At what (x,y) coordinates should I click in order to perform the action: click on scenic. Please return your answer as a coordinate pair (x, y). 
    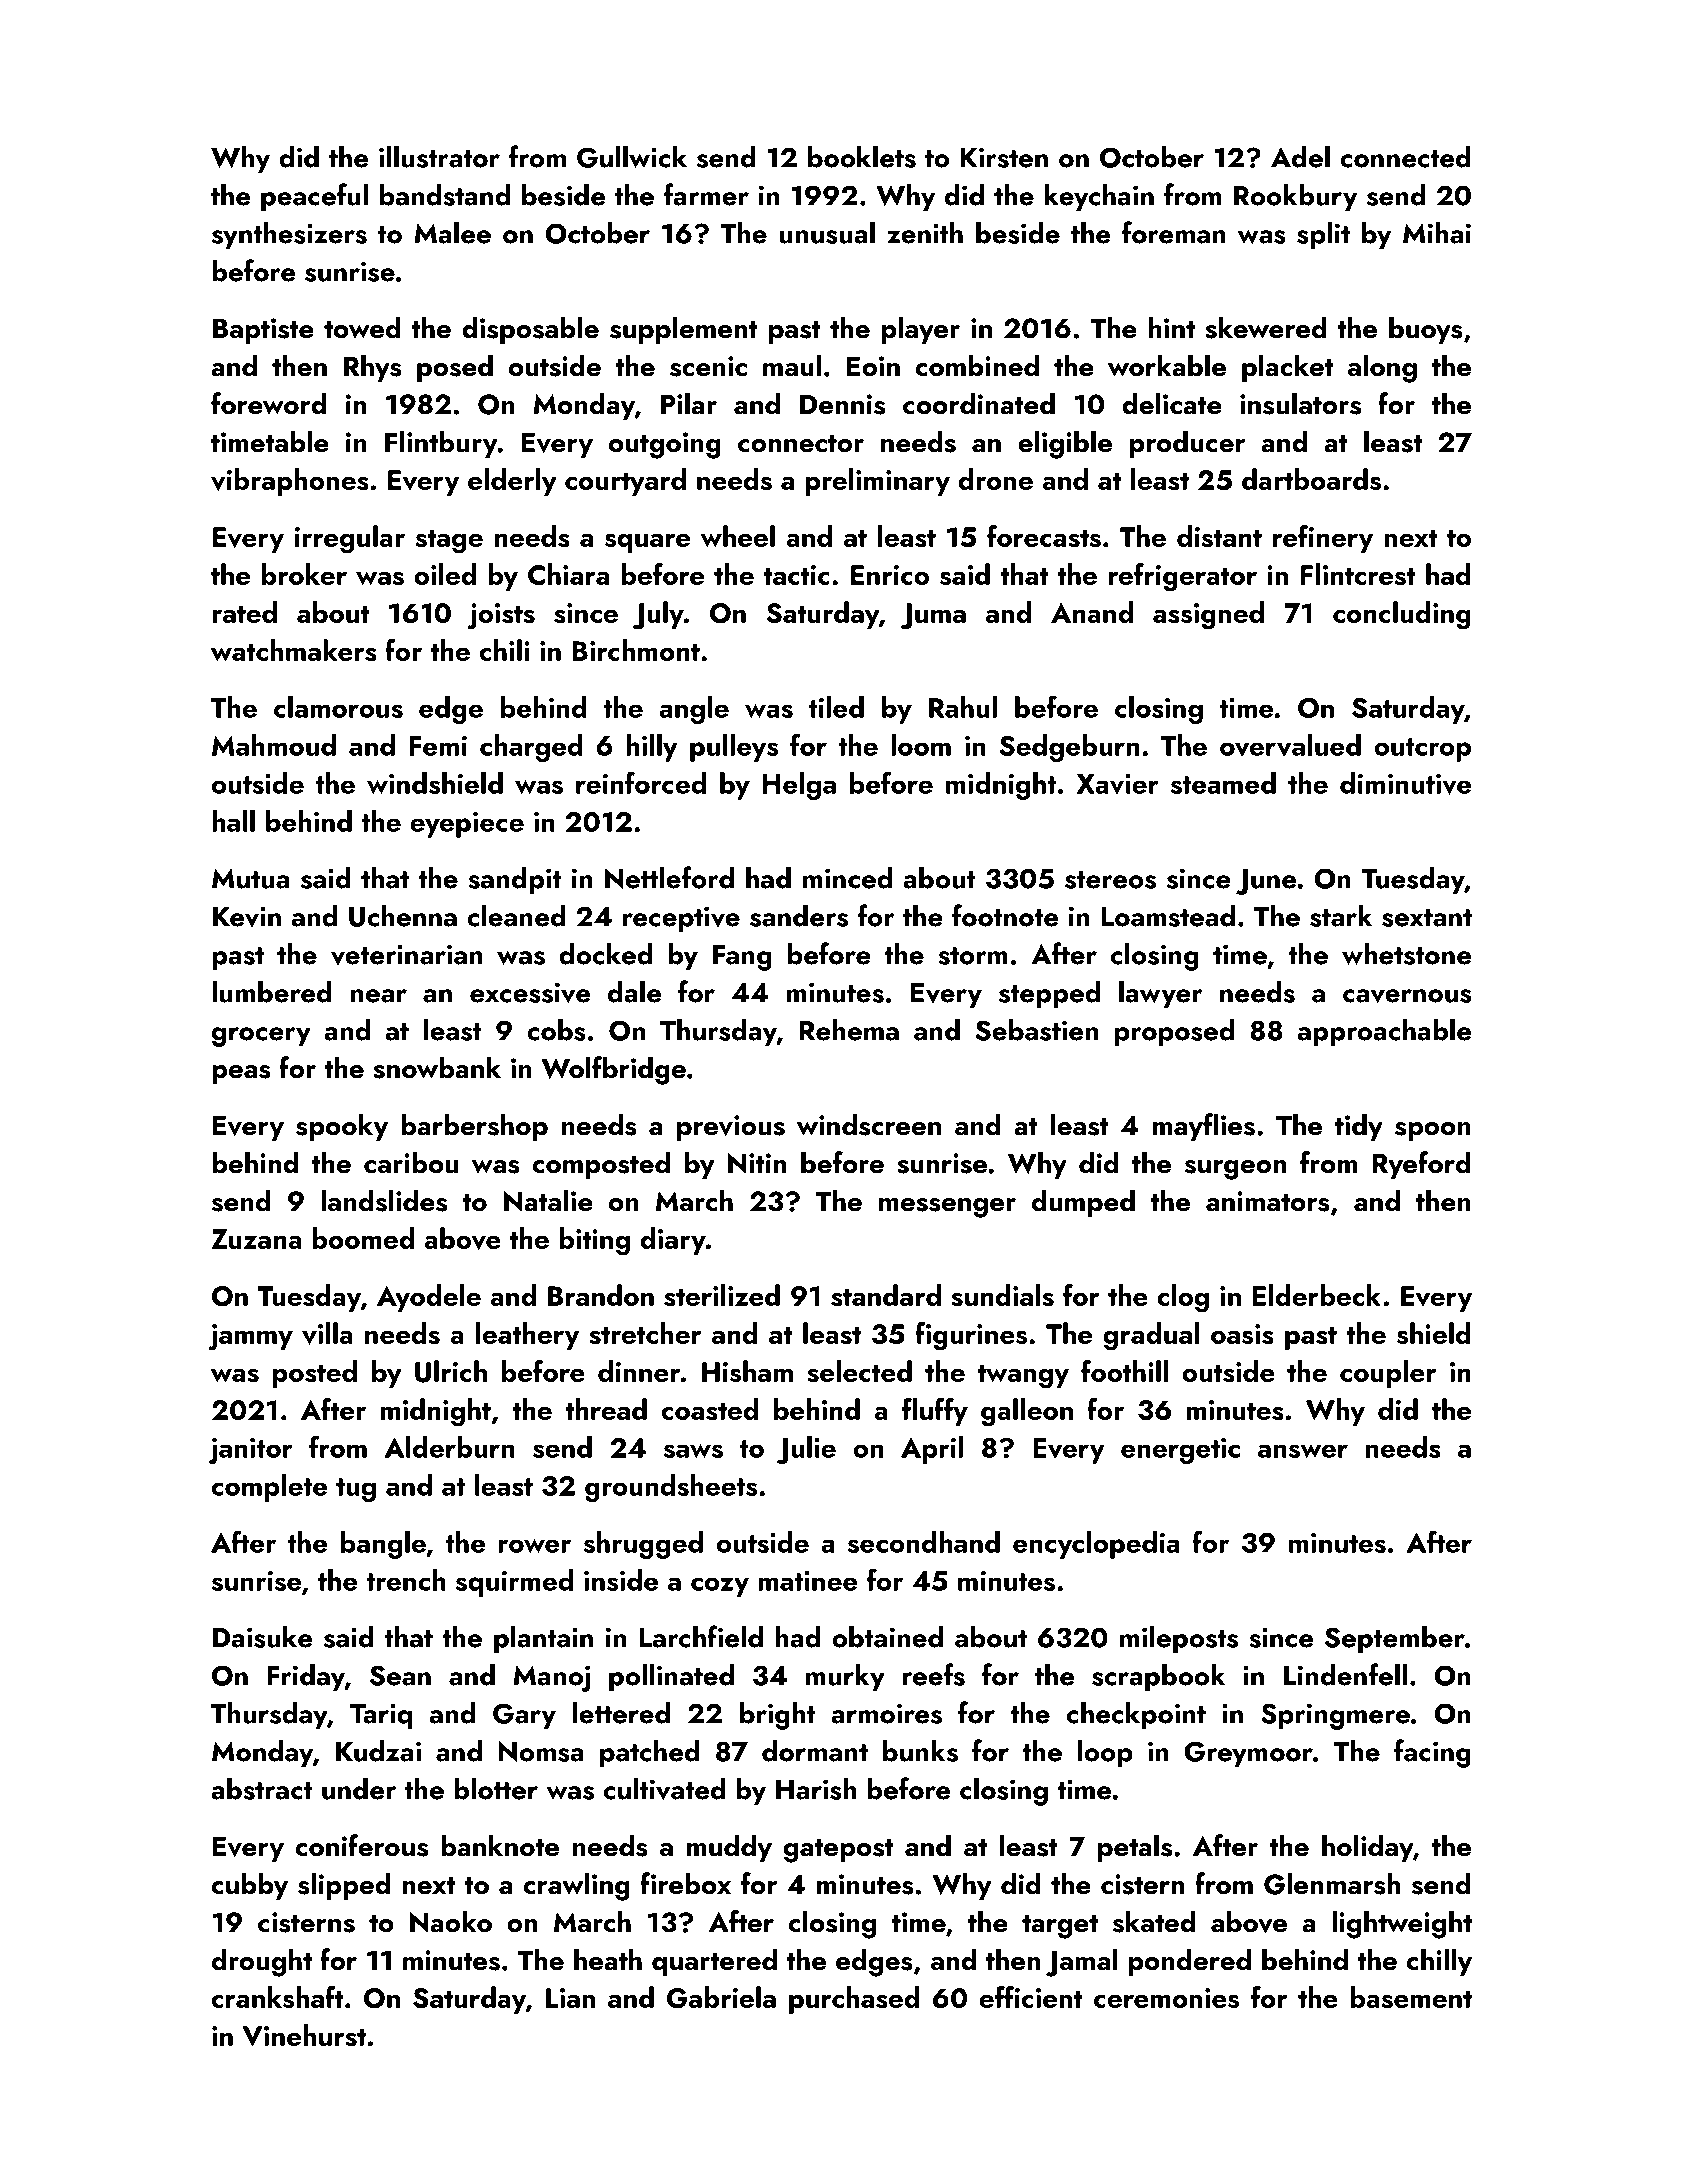
    Looking at the image, I should click on (708, 366).
